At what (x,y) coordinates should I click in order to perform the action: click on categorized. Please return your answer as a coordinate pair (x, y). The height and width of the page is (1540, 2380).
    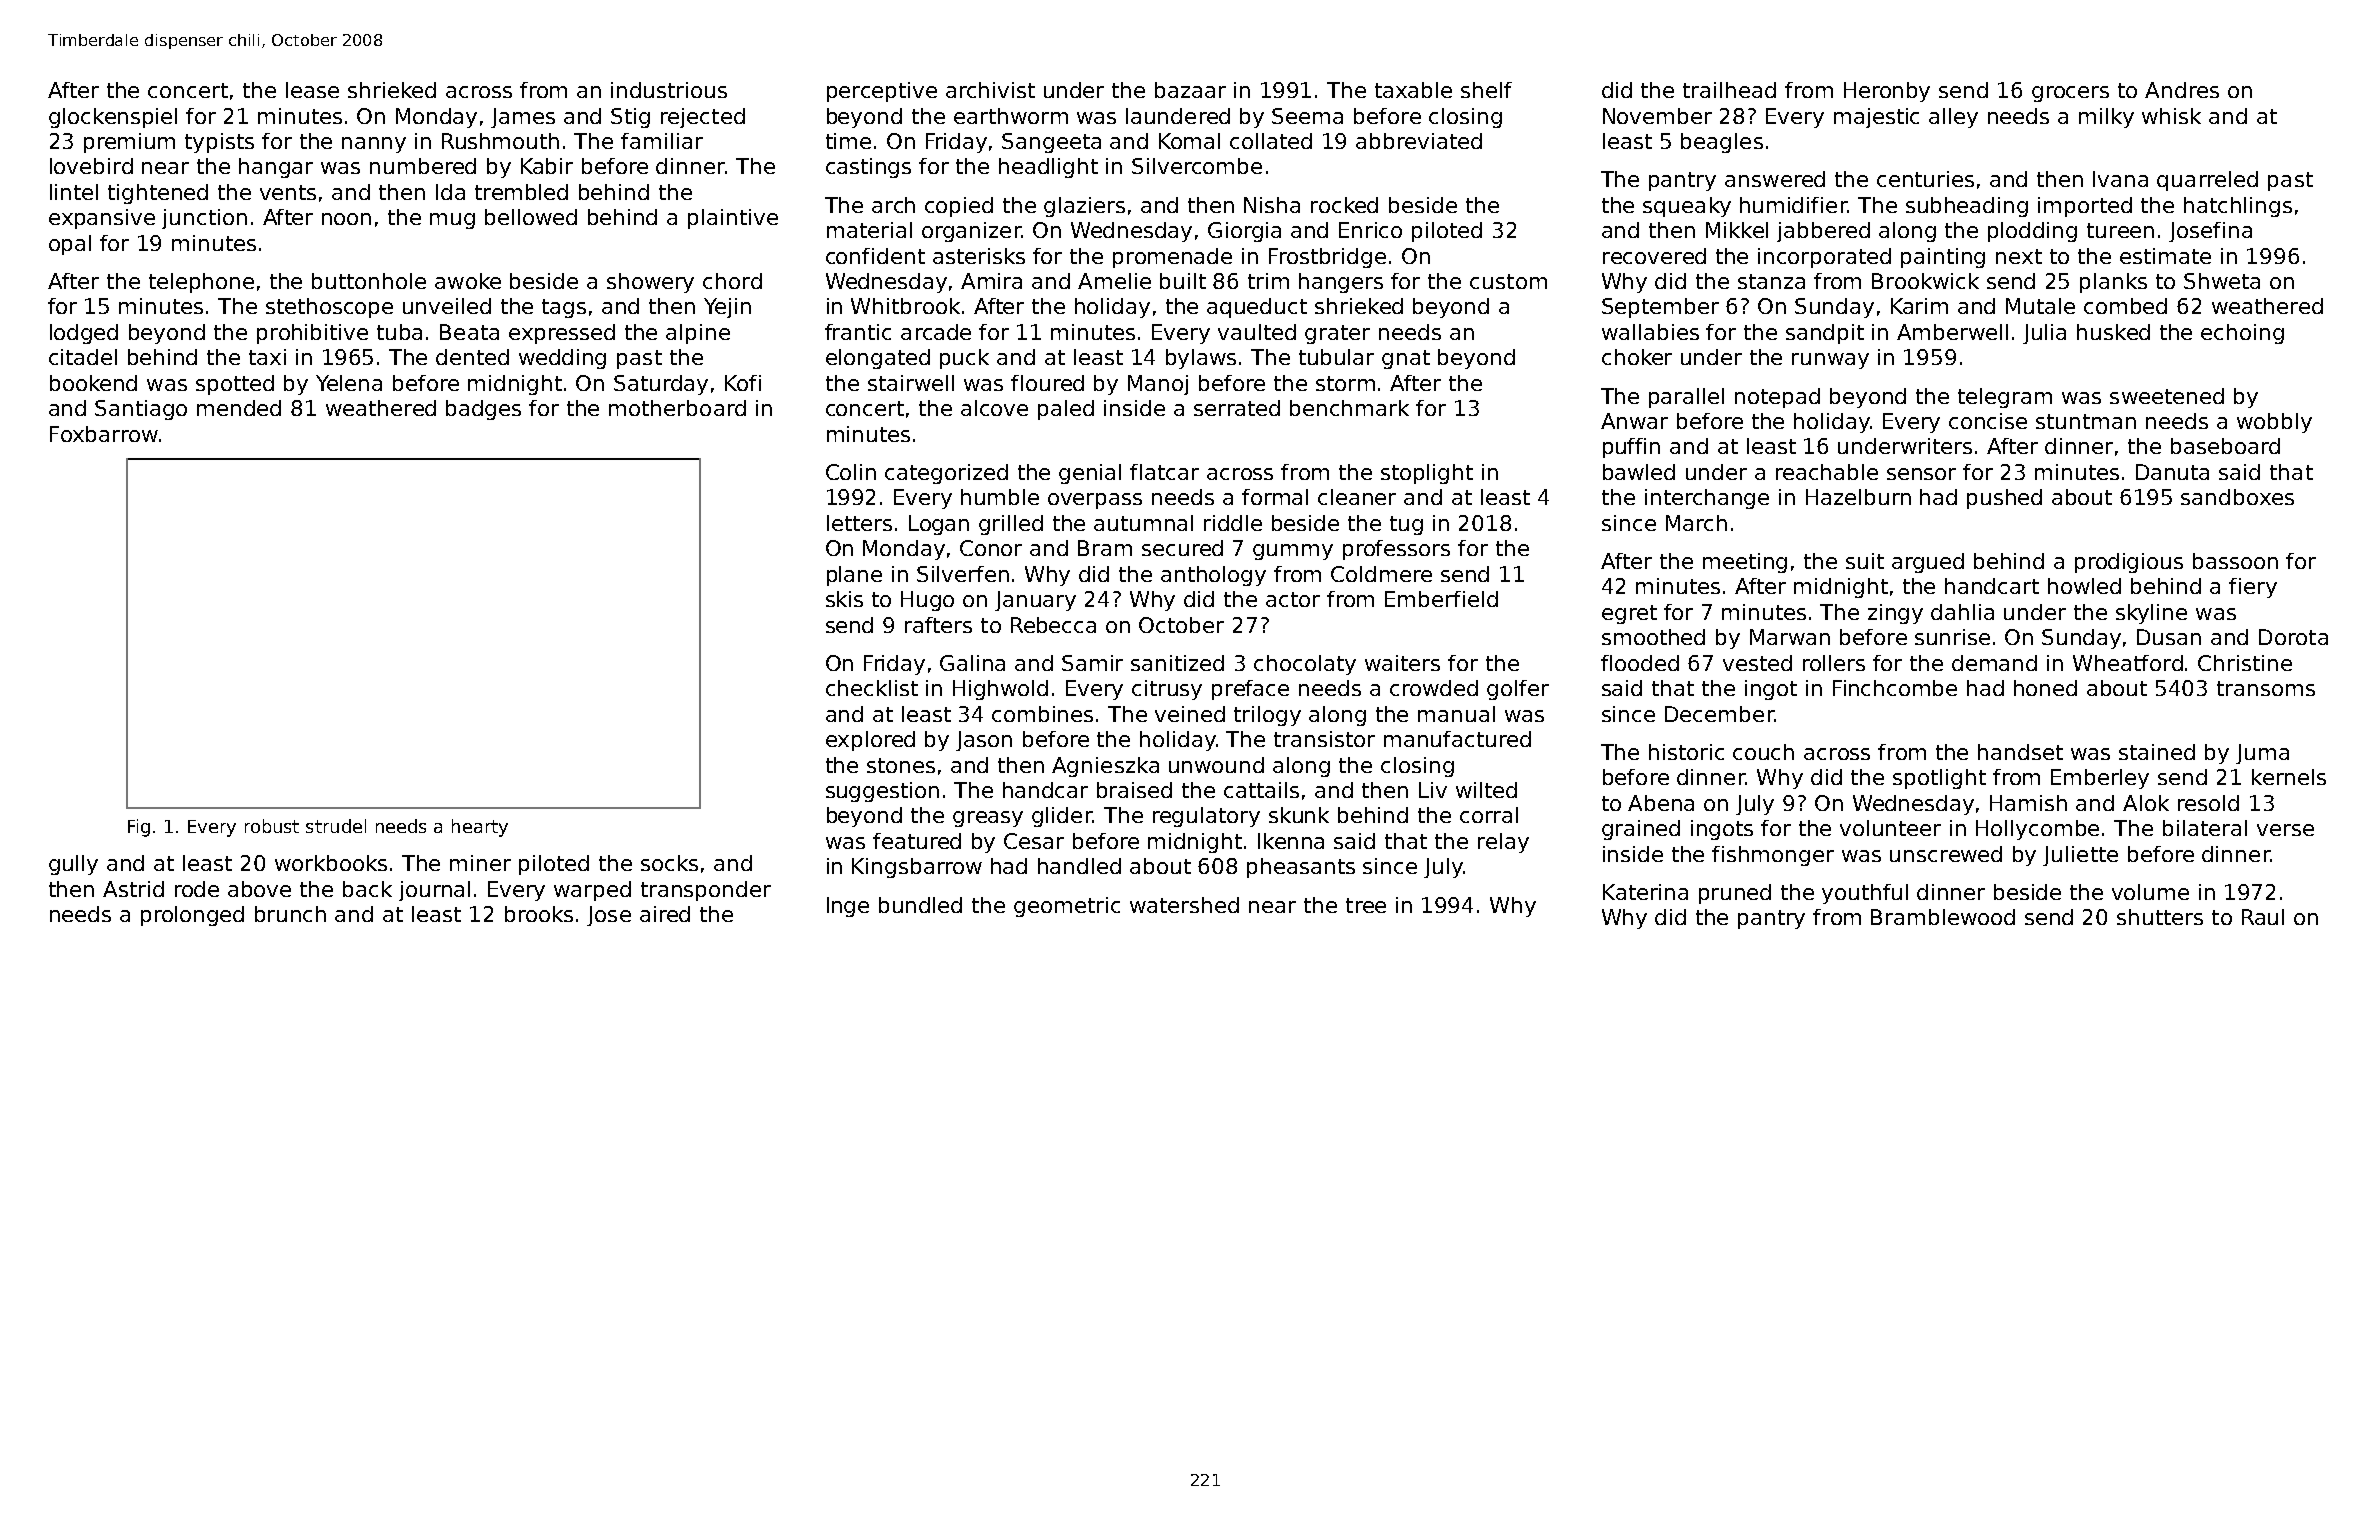
    Looking at the image, I should click on (946, 474).
